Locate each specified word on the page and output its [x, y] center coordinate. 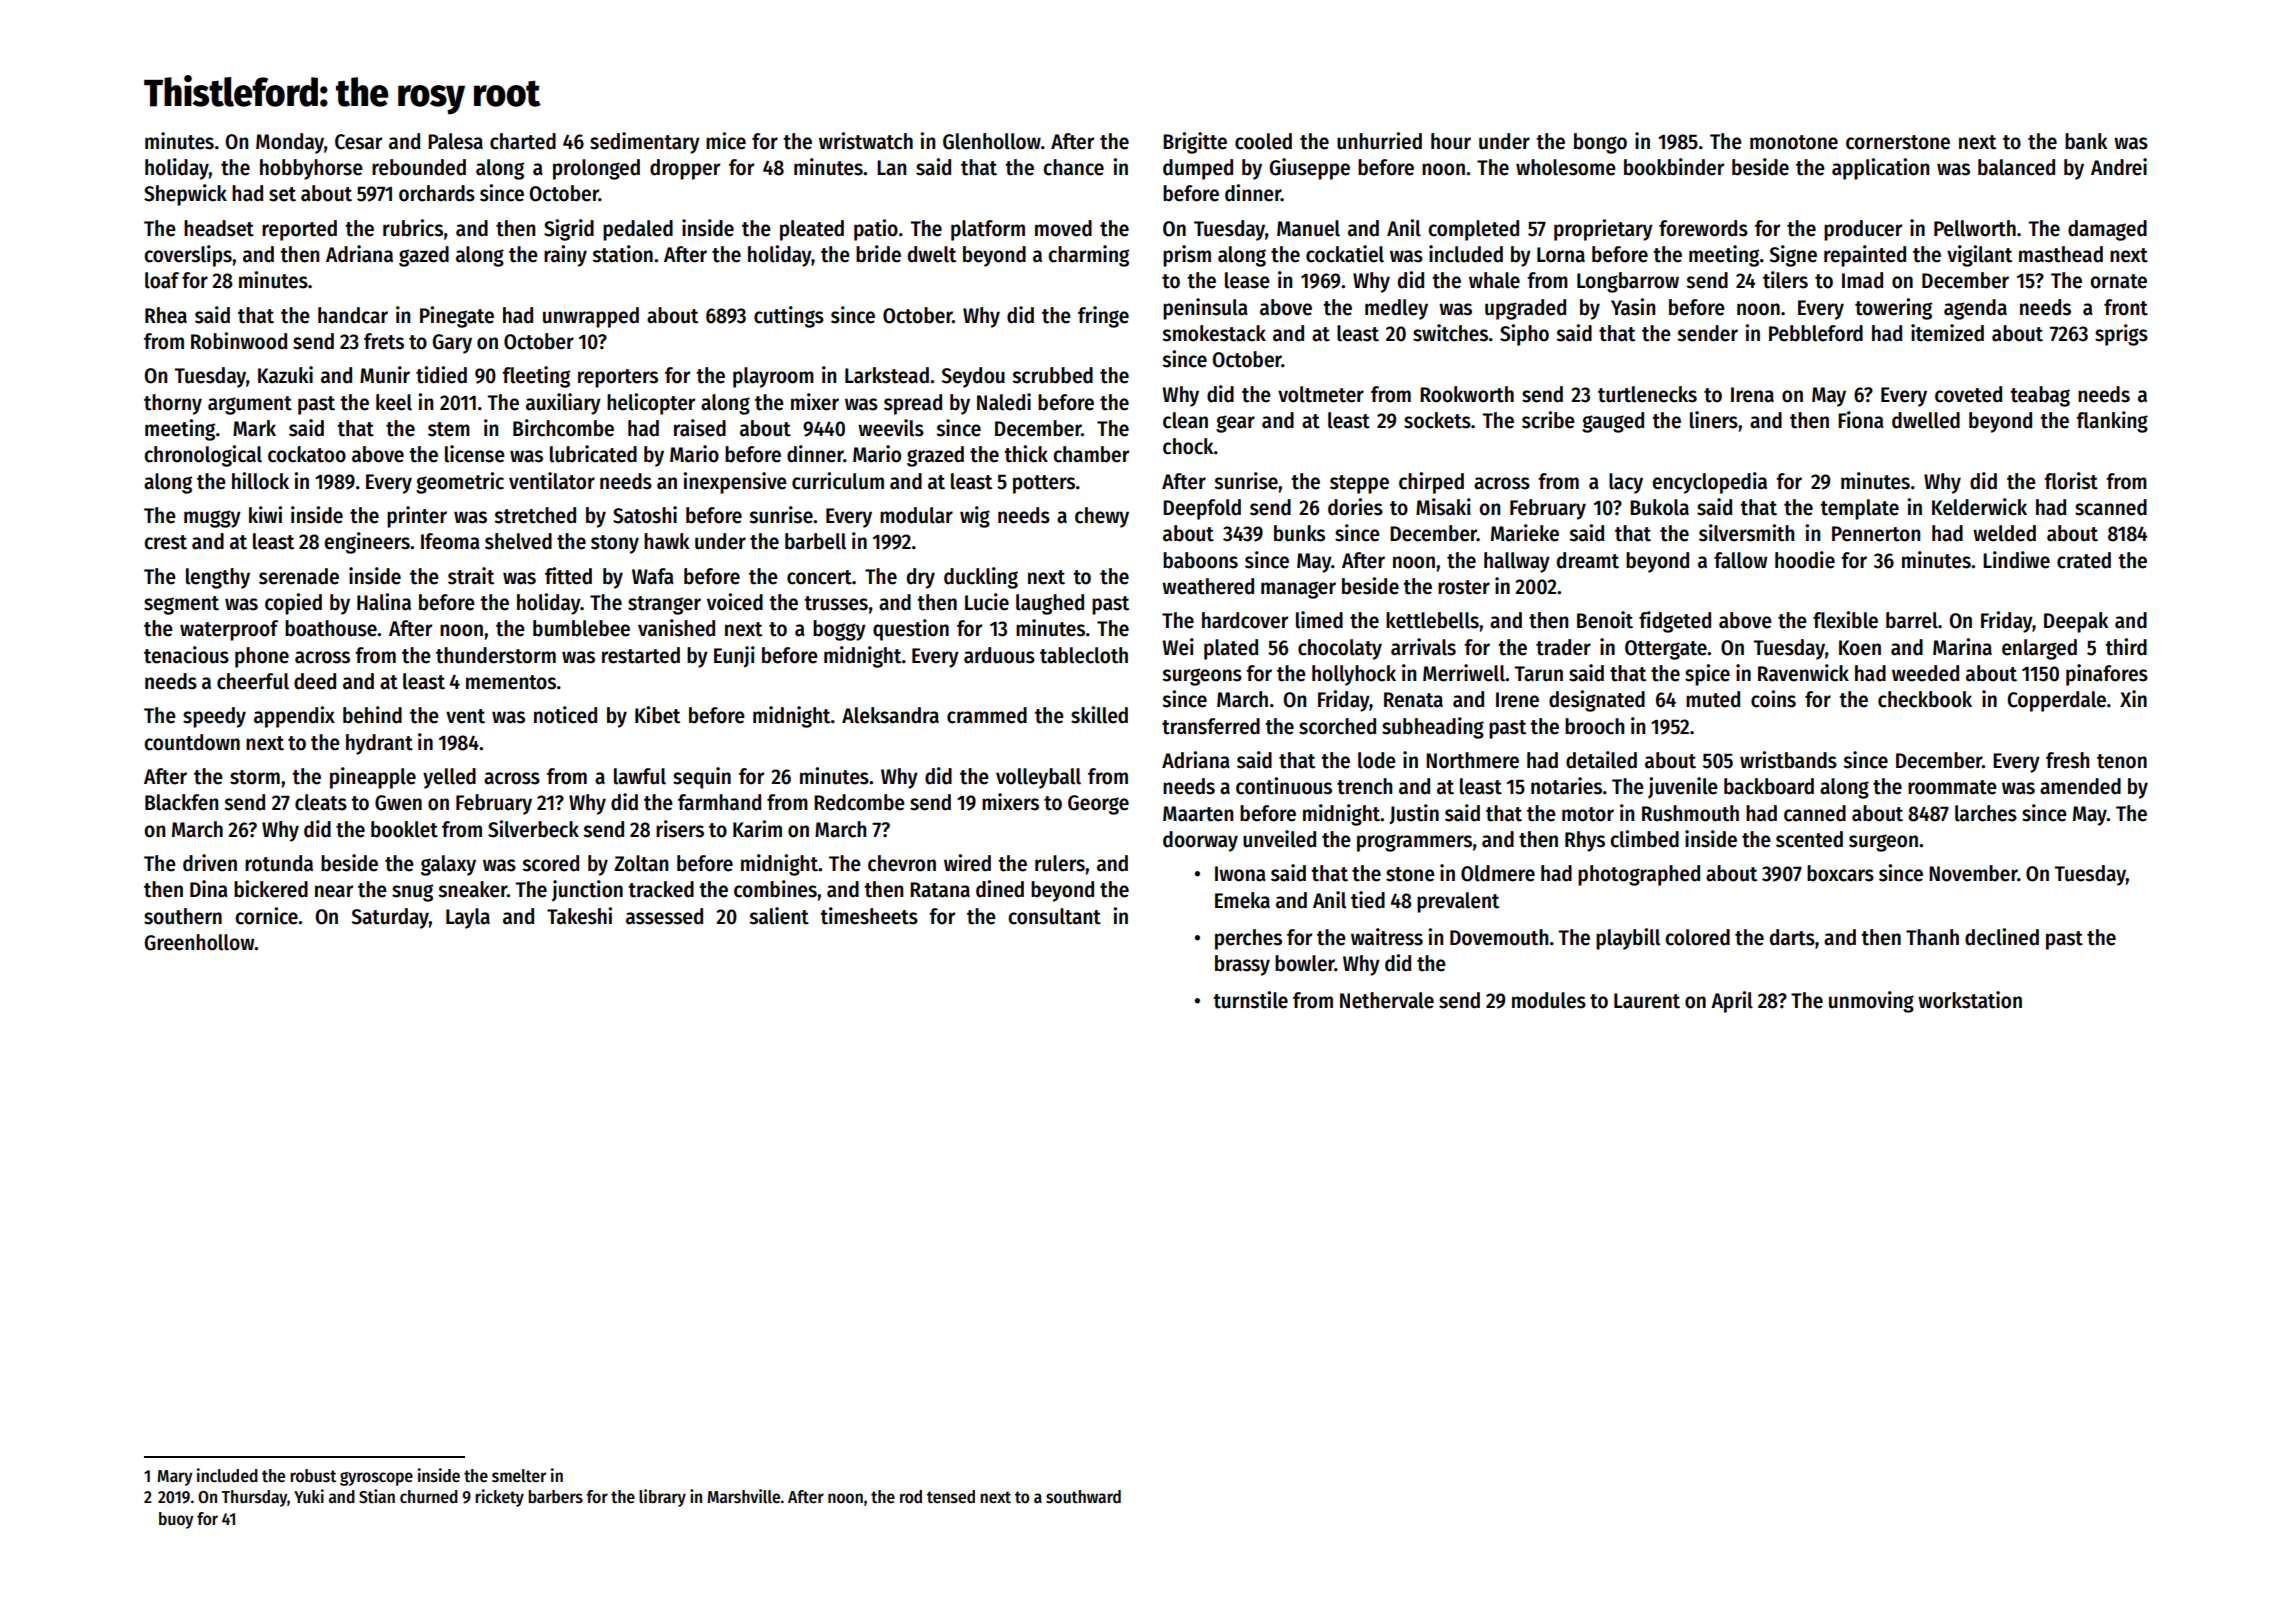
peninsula [1205, 309]
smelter [519, 1476]
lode [1377, 760]
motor [1588, 814]
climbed [1644, 839]
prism [1187, 256]
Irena [1752, 395]
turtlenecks [1647, 394]
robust [313, 1476]
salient [779, 916]
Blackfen [181, 802]
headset [219, 228]
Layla [468, 918]
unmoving [1871, 1002]
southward [1083, 1497]
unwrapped [591, 317]
